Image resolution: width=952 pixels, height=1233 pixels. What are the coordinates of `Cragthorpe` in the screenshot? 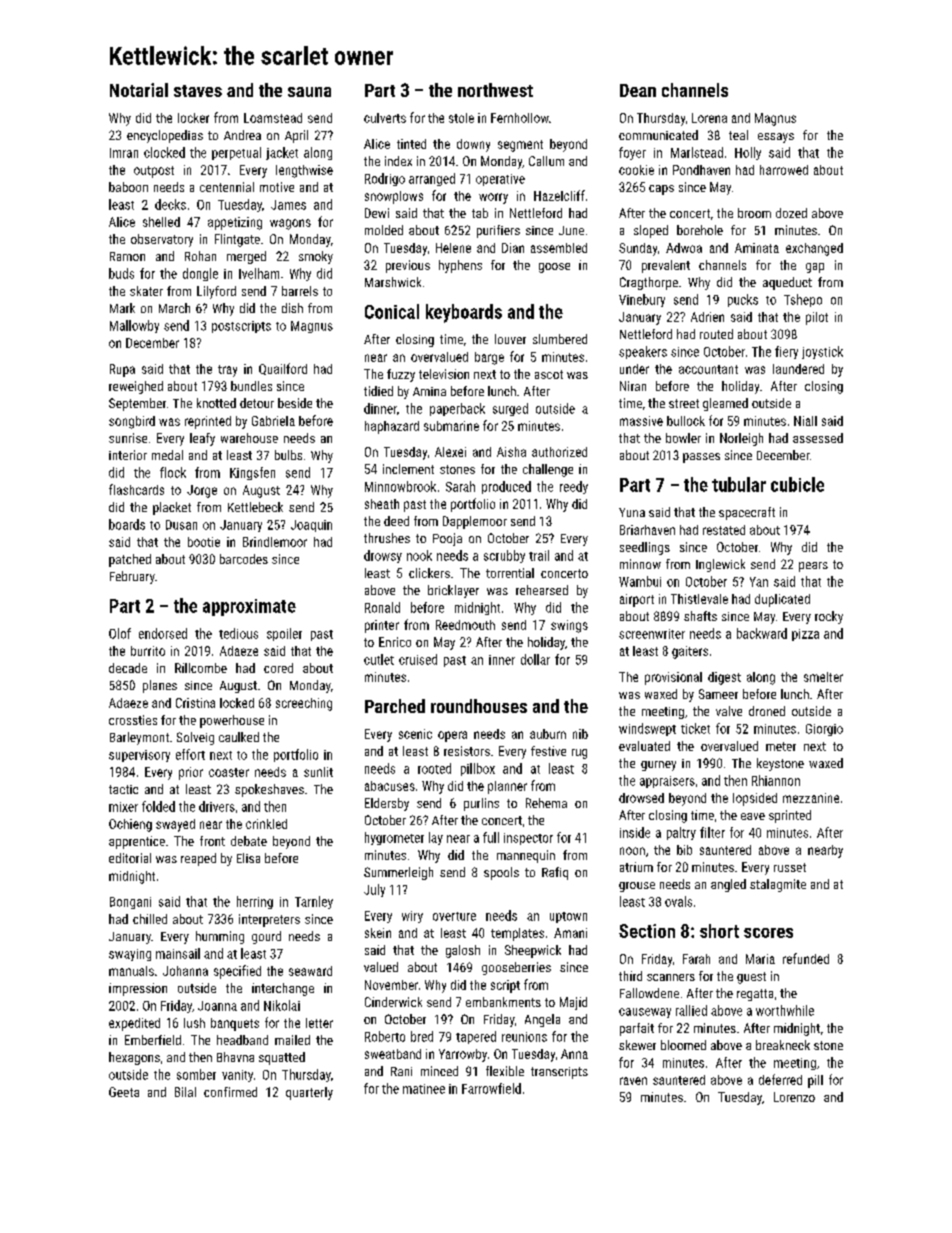 It's located at (649, 283).
